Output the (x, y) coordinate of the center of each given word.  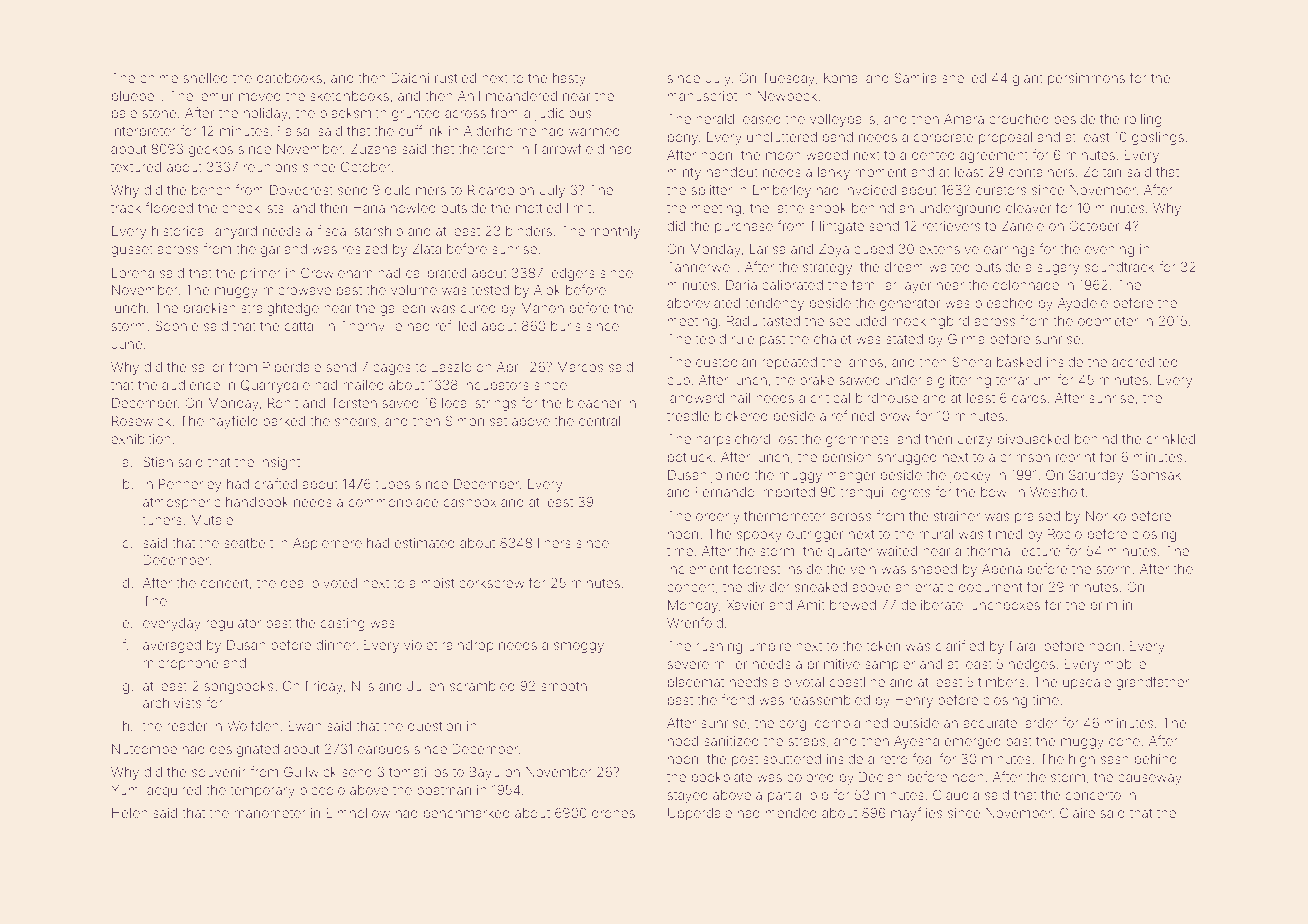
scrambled (482, 686)
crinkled (1171, 439)
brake (817, 380)
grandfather (1152, 683)
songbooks (238, 687)
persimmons (1086, 79)
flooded (169, 207)
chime (159, 78)
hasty (569, 79)
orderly (718, 517)
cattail (302, 326)
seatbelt (248, 543)
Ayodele (1083, 304)
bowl (995, 492)
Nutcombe (144, 749)
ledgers (572, 274)
